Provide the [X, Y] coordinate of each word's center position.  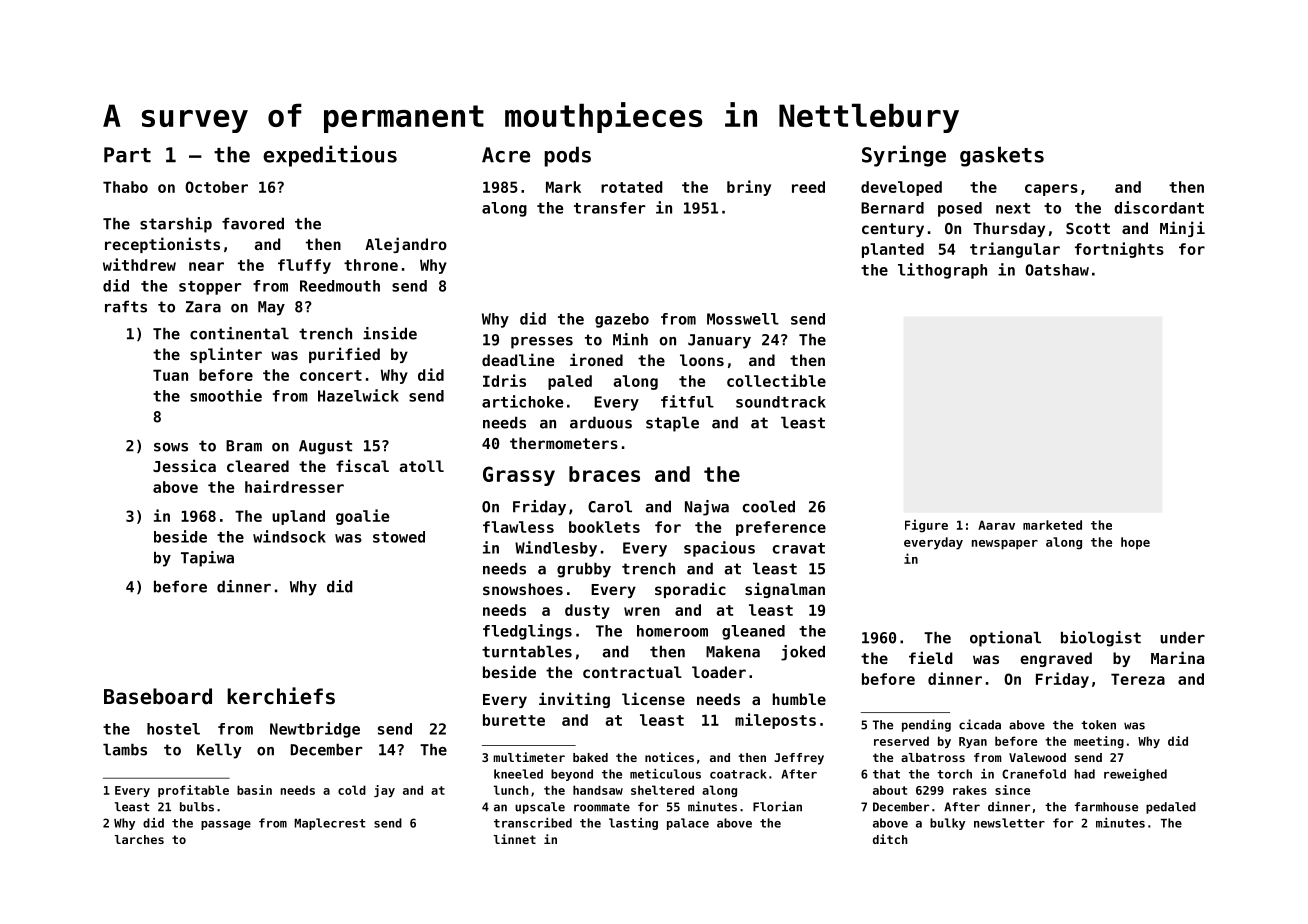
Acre [506, 155]
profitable [193, 791]
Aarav [996, 525]
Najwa [707, 508]
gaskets [1002, 156]
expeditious [330, 156]
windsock [289, 536]
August [325, 447]
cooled [769, 506]
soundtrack [781, 402]
